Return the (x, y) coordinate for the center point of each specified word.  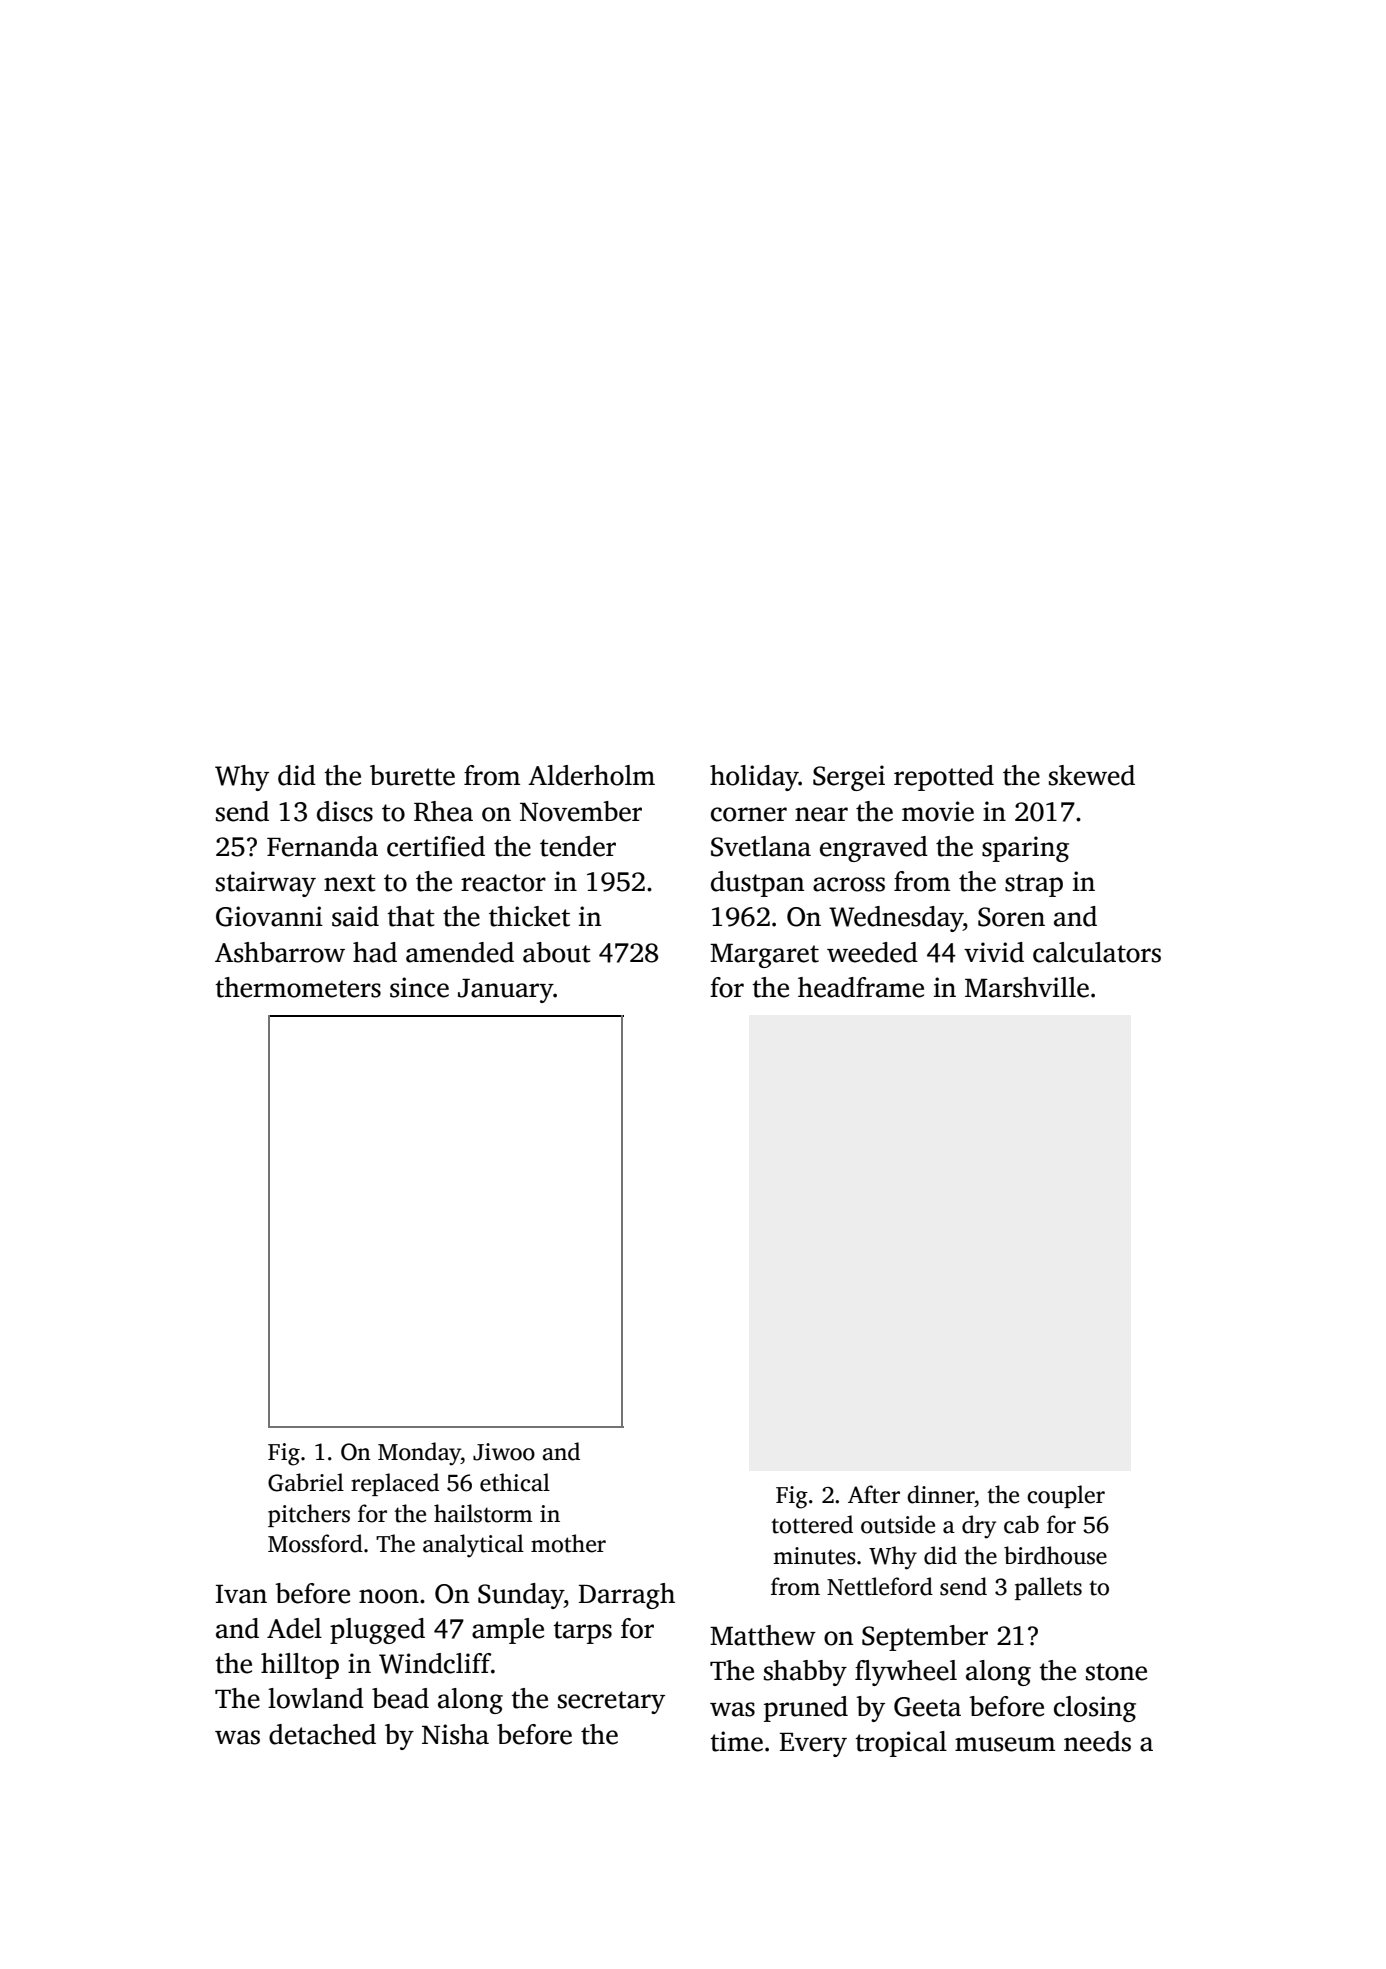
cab (1021, 1524)
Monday (419, 1454)
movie (938, 811)
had (375, 952)
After (874, 1494)
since (419, 987)
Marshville (1027, 987)
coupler (1066, 1496)
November (581, 811)
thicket (529, 916)
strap (1034, 885)
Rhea (443, 811)
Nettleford (880, 1586)
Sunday (521, 1596)
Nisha (455, 1734)
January (505, 991)
